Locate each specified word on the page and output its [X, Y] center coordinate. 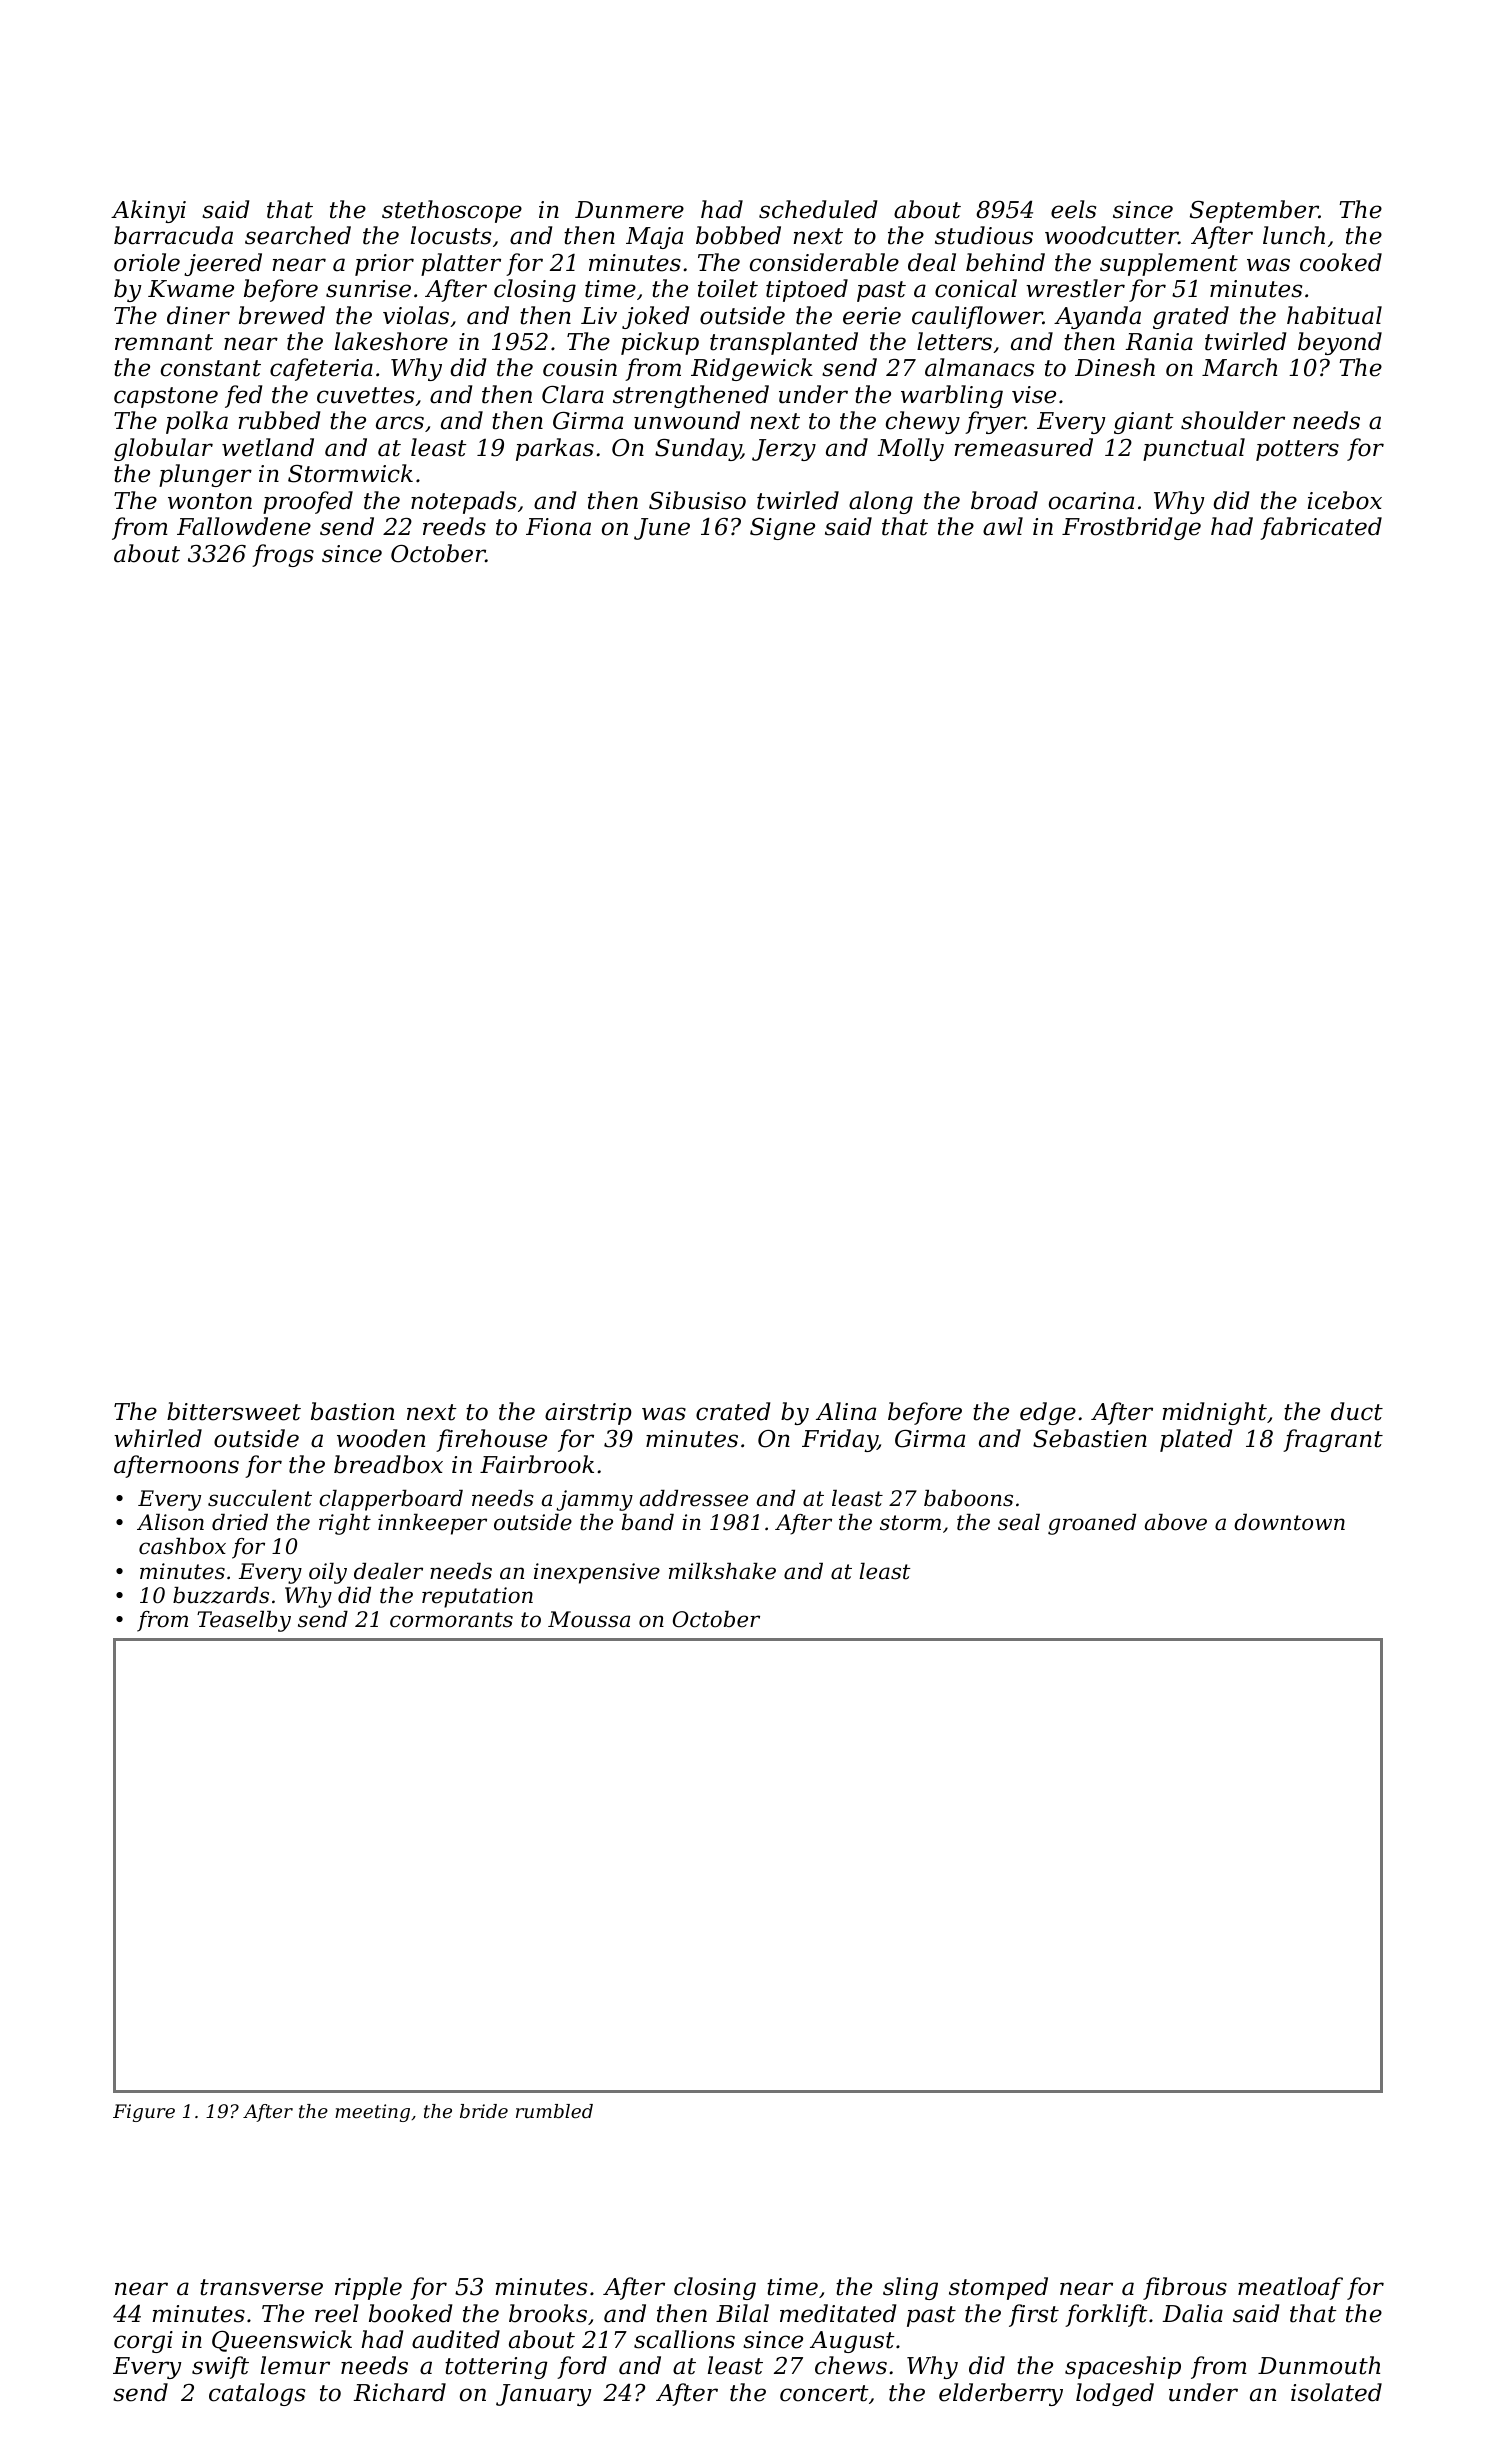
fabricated [1321, 528]
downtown [1289, 1522]
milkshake [722, 1571]
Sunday [698, 449]
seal [1019, 1522]
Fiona [558, 527]
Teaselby [244, 1621]
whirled [158, 1438]
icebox [1345, 500]
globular [163, 449]
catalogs [257, 2394]
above [1176, 1522]
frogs [283, 555]
